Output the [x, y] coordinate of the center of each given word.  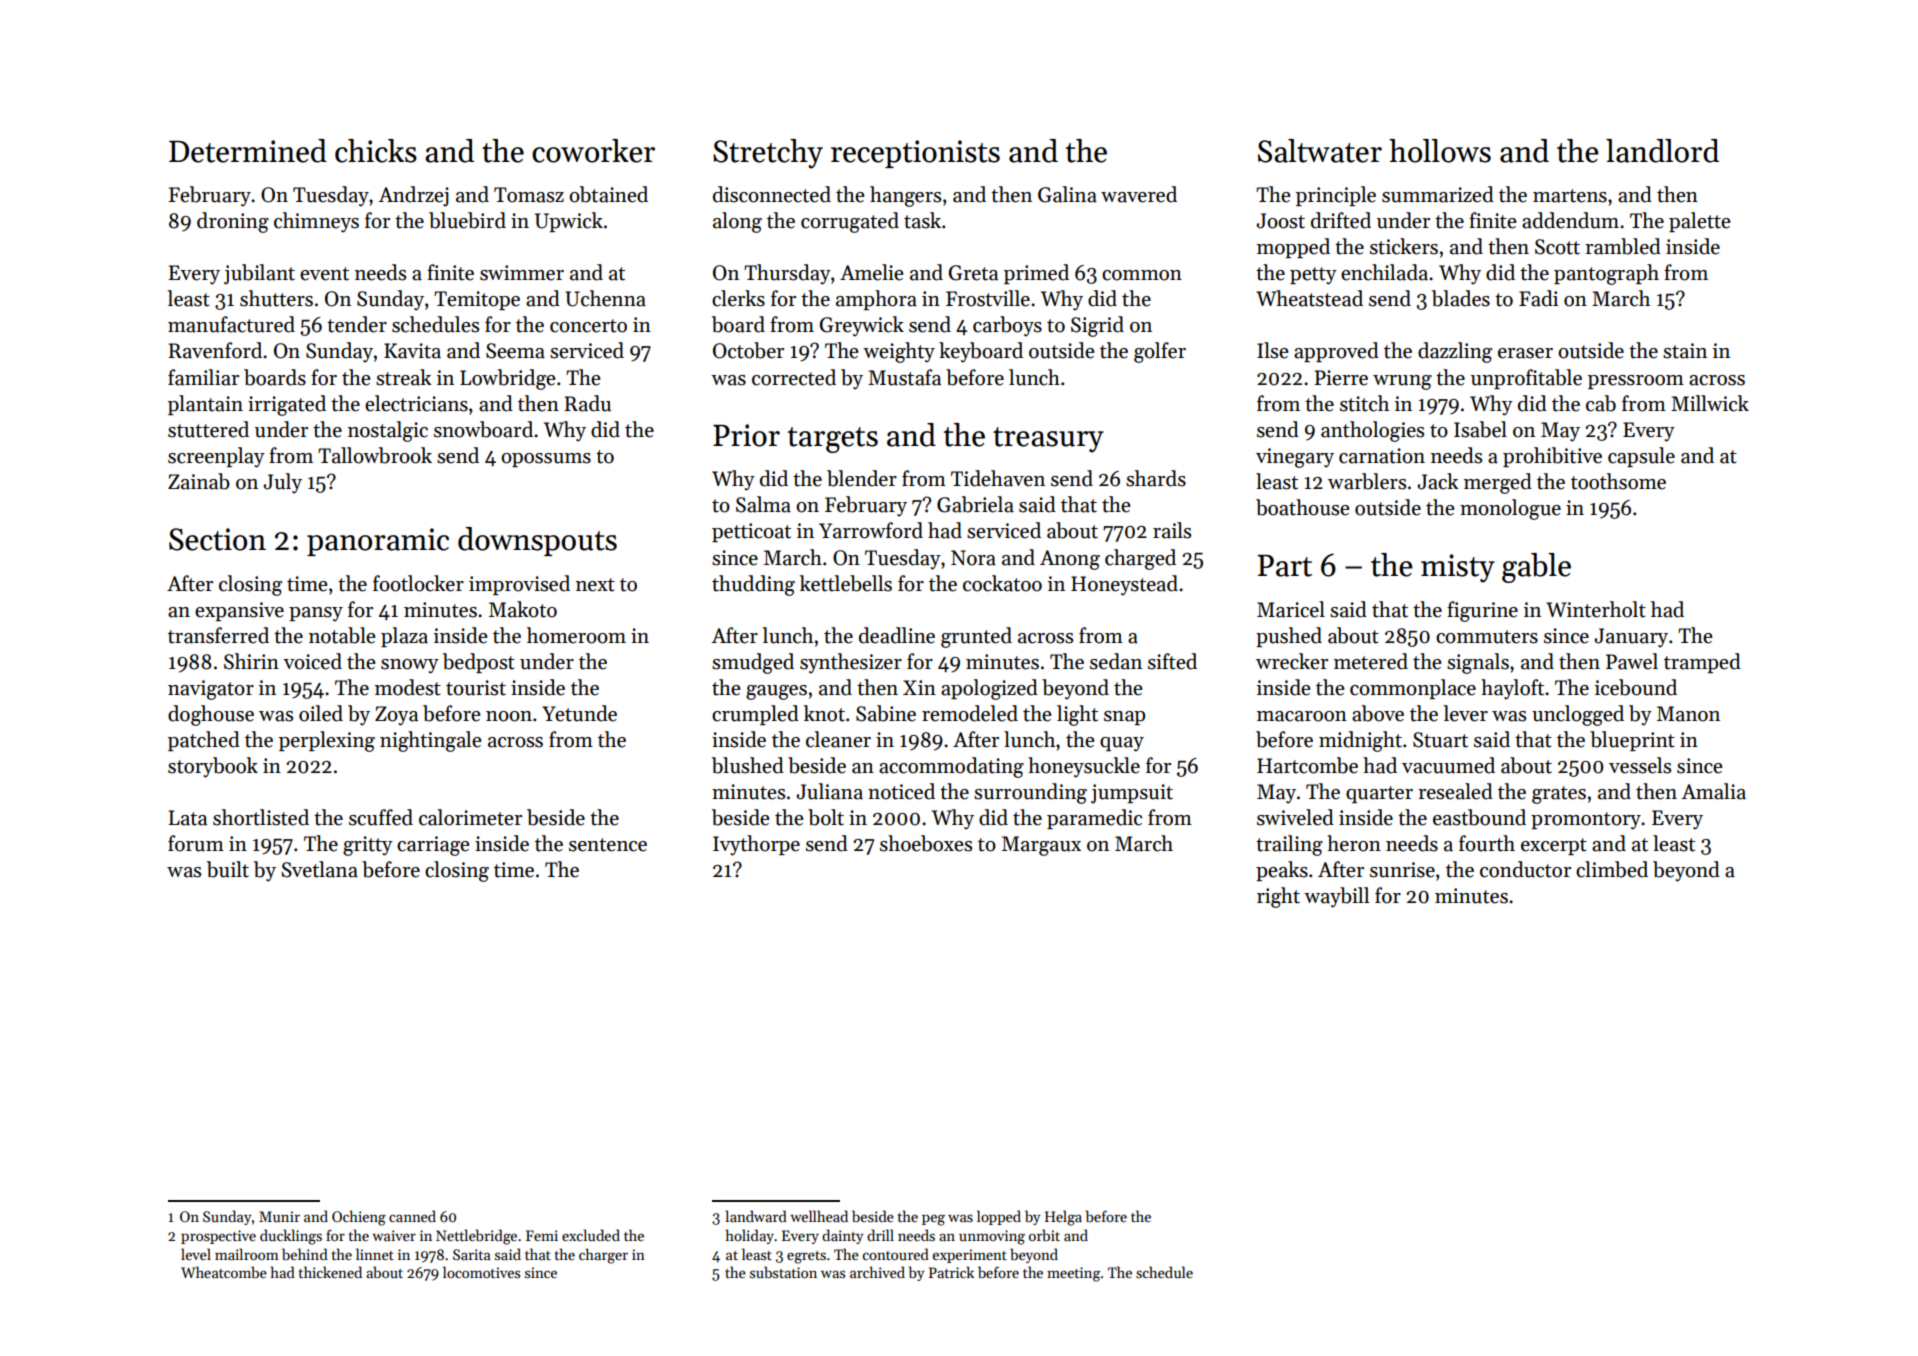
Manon [1688, 714]
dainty [842, 1236]
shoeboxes [926, 843]
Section [217, 539]
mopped [1293, 248]
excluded [591, 1235]
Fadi [1538, 298]
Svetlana [319, 869]
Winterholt [1596, 609]
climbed [1612, 869]
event [324, 274]
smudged [753, 663]
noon [509, 716]
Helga [1063, 1218]
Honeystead [1124, 585]
